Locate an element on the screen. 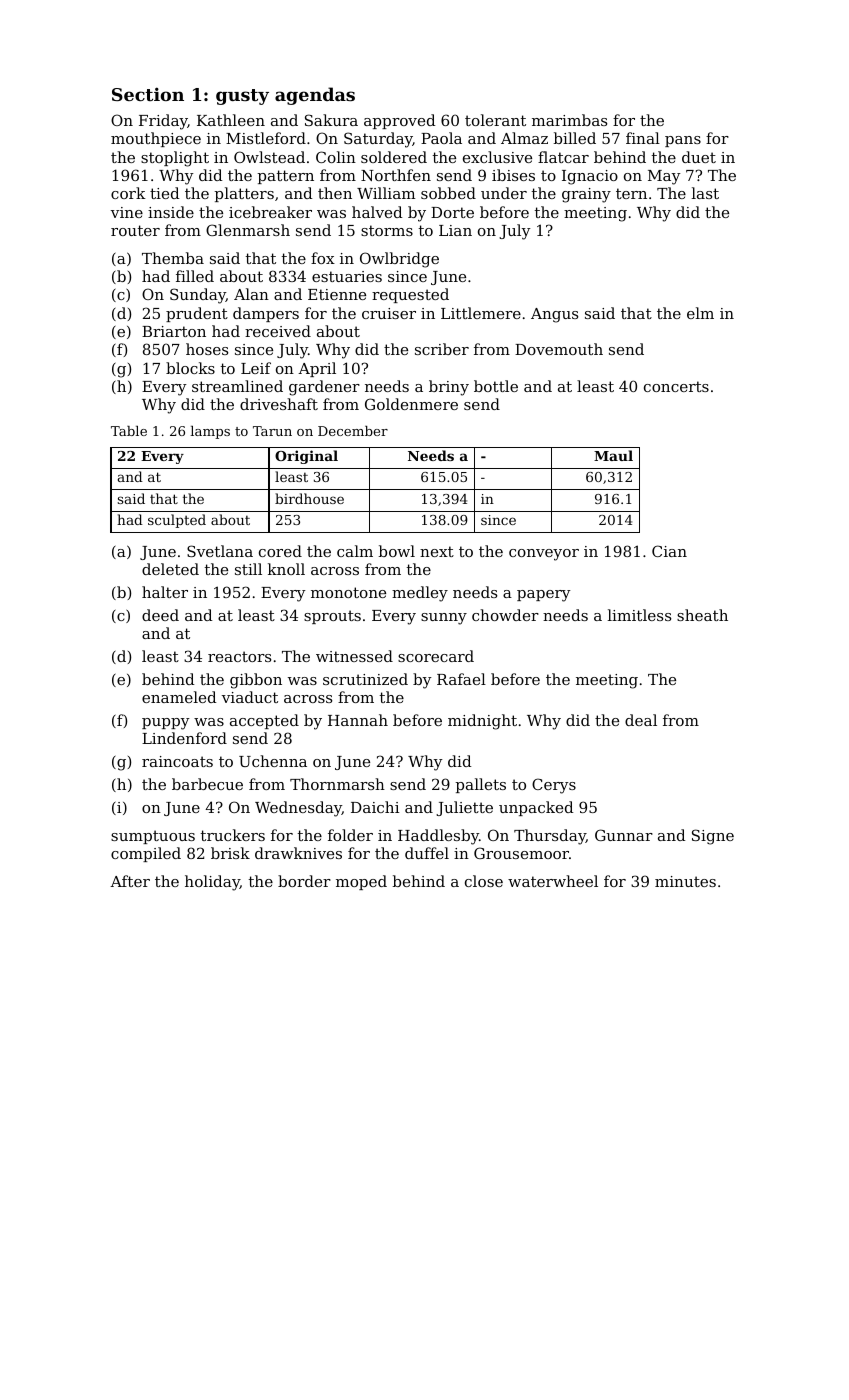 This screenshot has width=849, height=1400. minutes is located at coordinates (685, 881).
